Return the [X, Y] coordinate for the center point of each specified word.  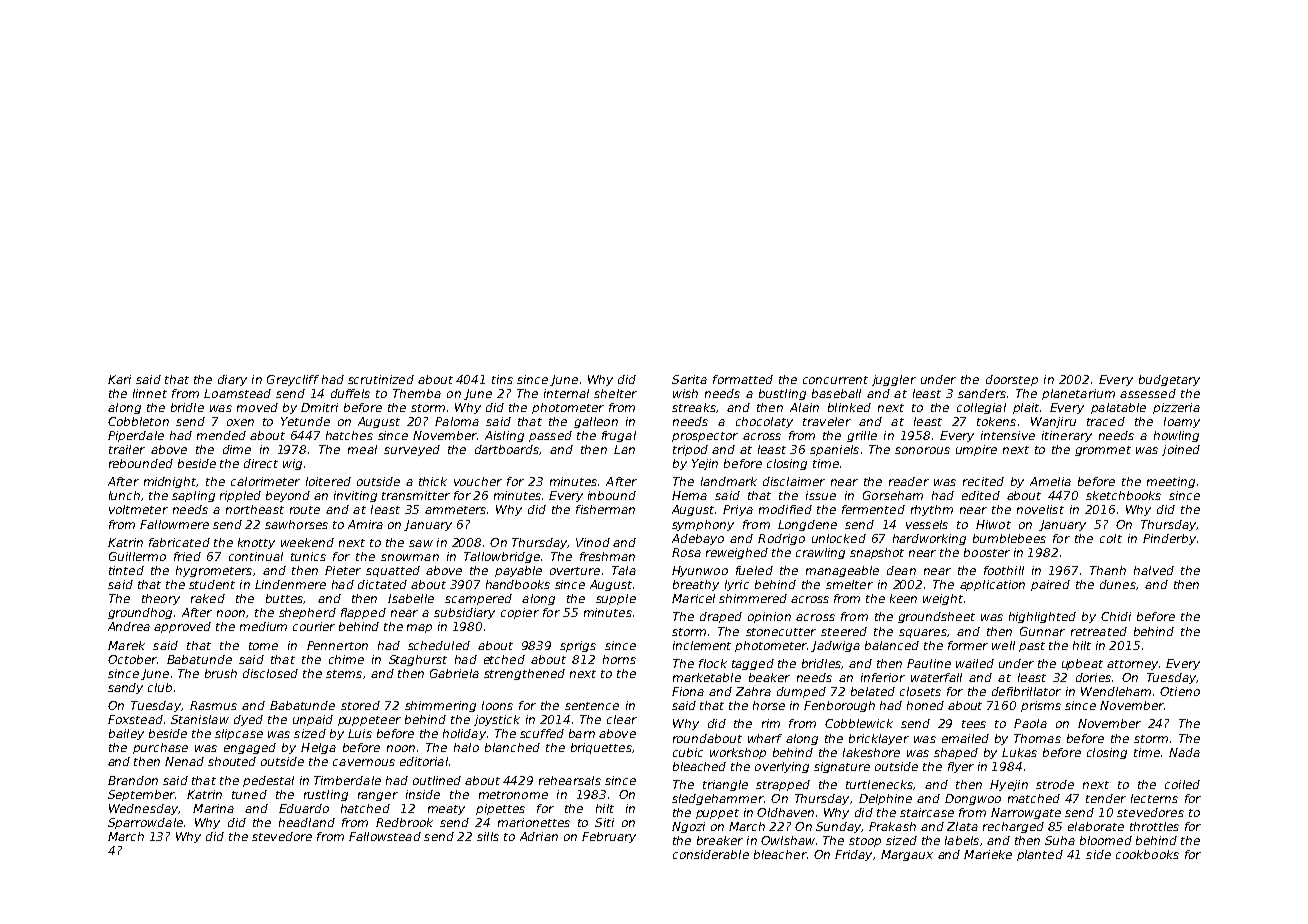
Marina [213, 808]
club [160, 687]
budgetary [1169, 380]
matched [1034, 798]
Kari [119, 379]
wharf [765, 738]
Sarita [689, 379]
